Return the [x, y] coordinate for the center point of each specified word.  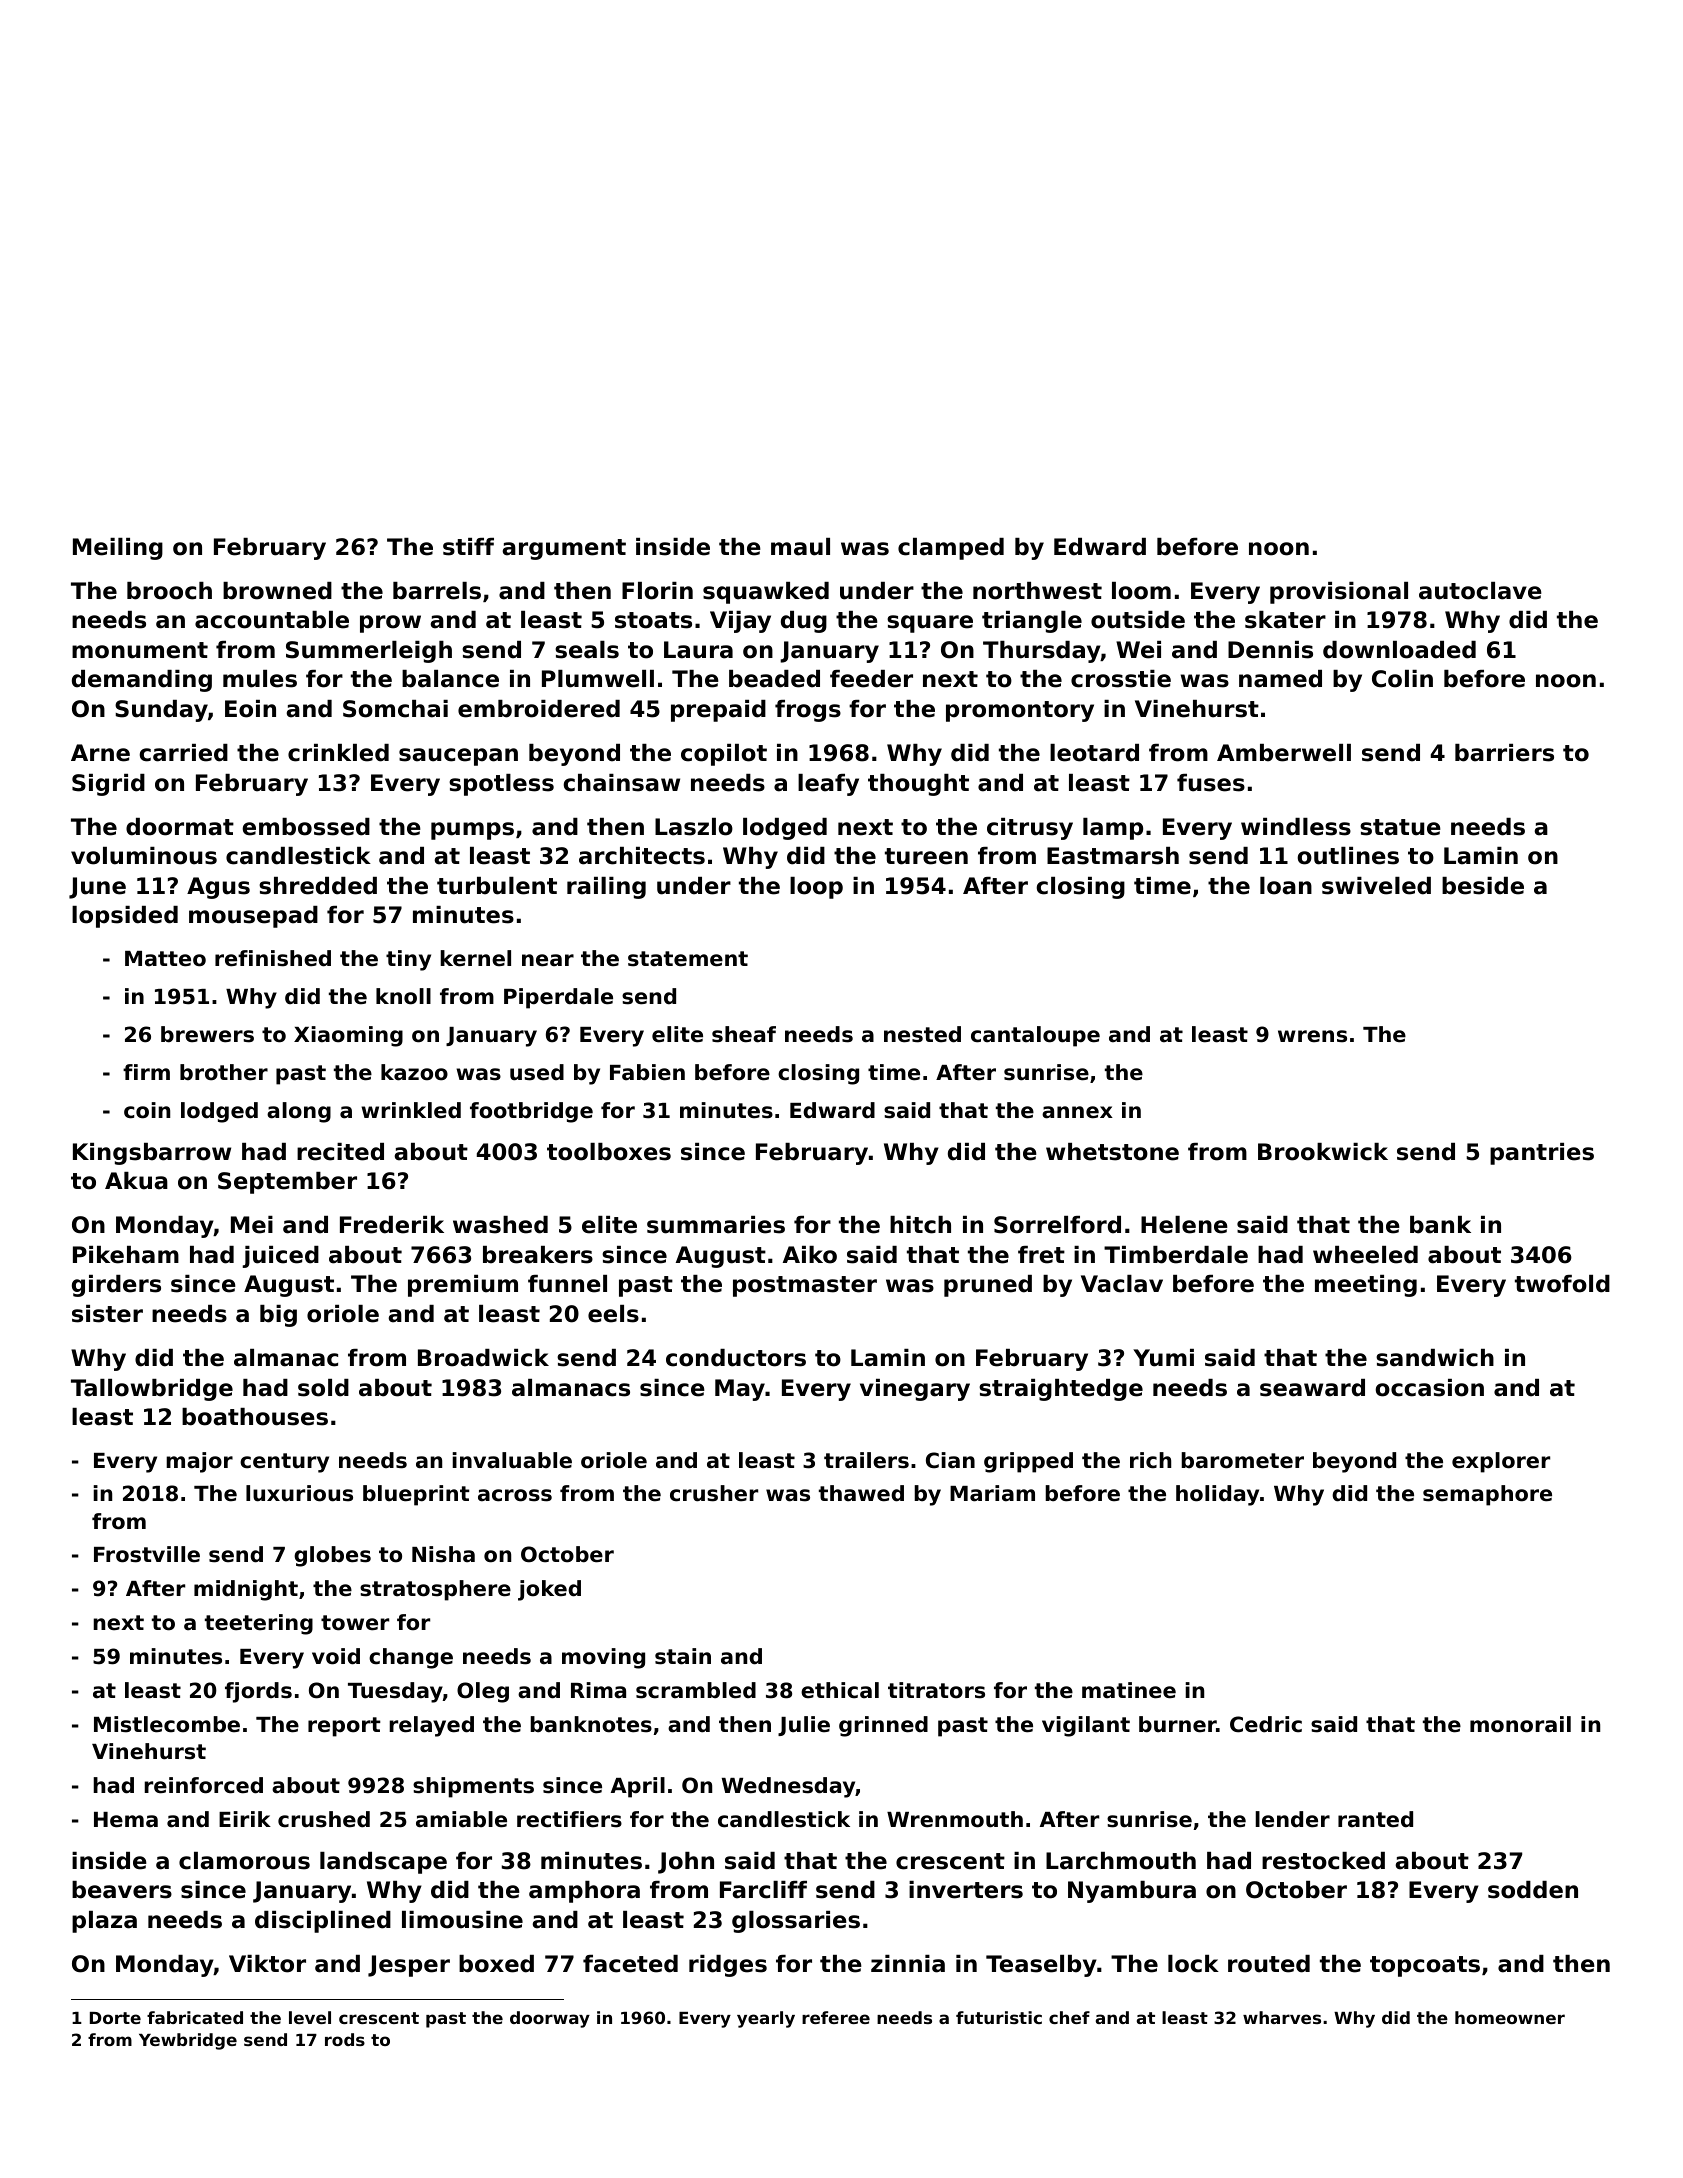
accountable [272, 620]
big [278, 1316]
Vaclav [1122, 1284]
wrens [1312, 1036]
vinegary [915, 1390]
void [336, 1656]
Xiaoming [348, 1036]
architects [642, 856]
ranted [1375, 1819]
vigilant [1086, 1726]
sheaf [744, 1034]
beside [1483, 886]
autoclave [1480, 591]
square [930, 624]
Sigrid [108, 785]
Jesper [409, 1966]
